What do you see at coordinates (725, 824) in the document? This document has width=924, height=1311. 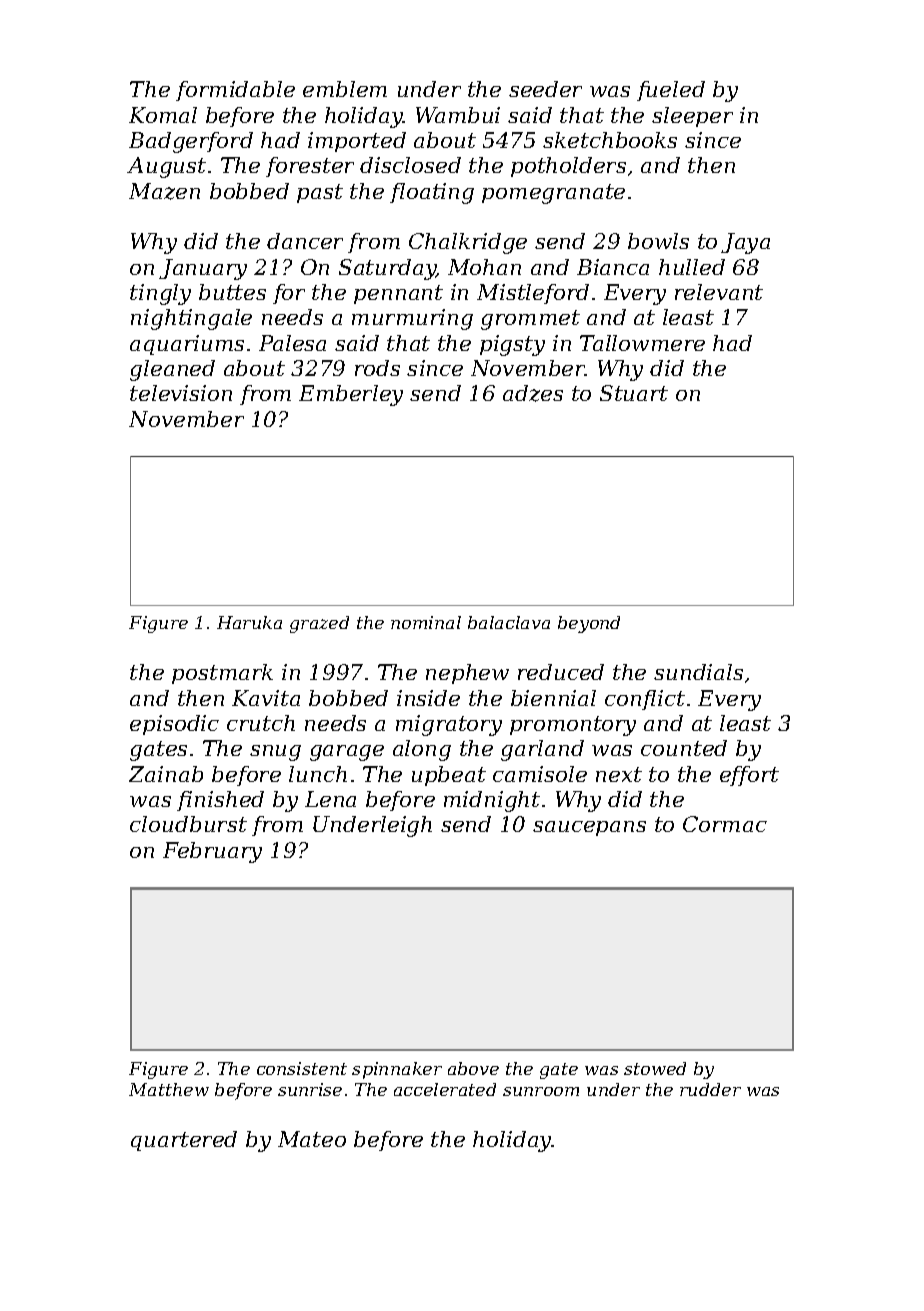 I see `Cormac` at bounding box center [725, 824].
